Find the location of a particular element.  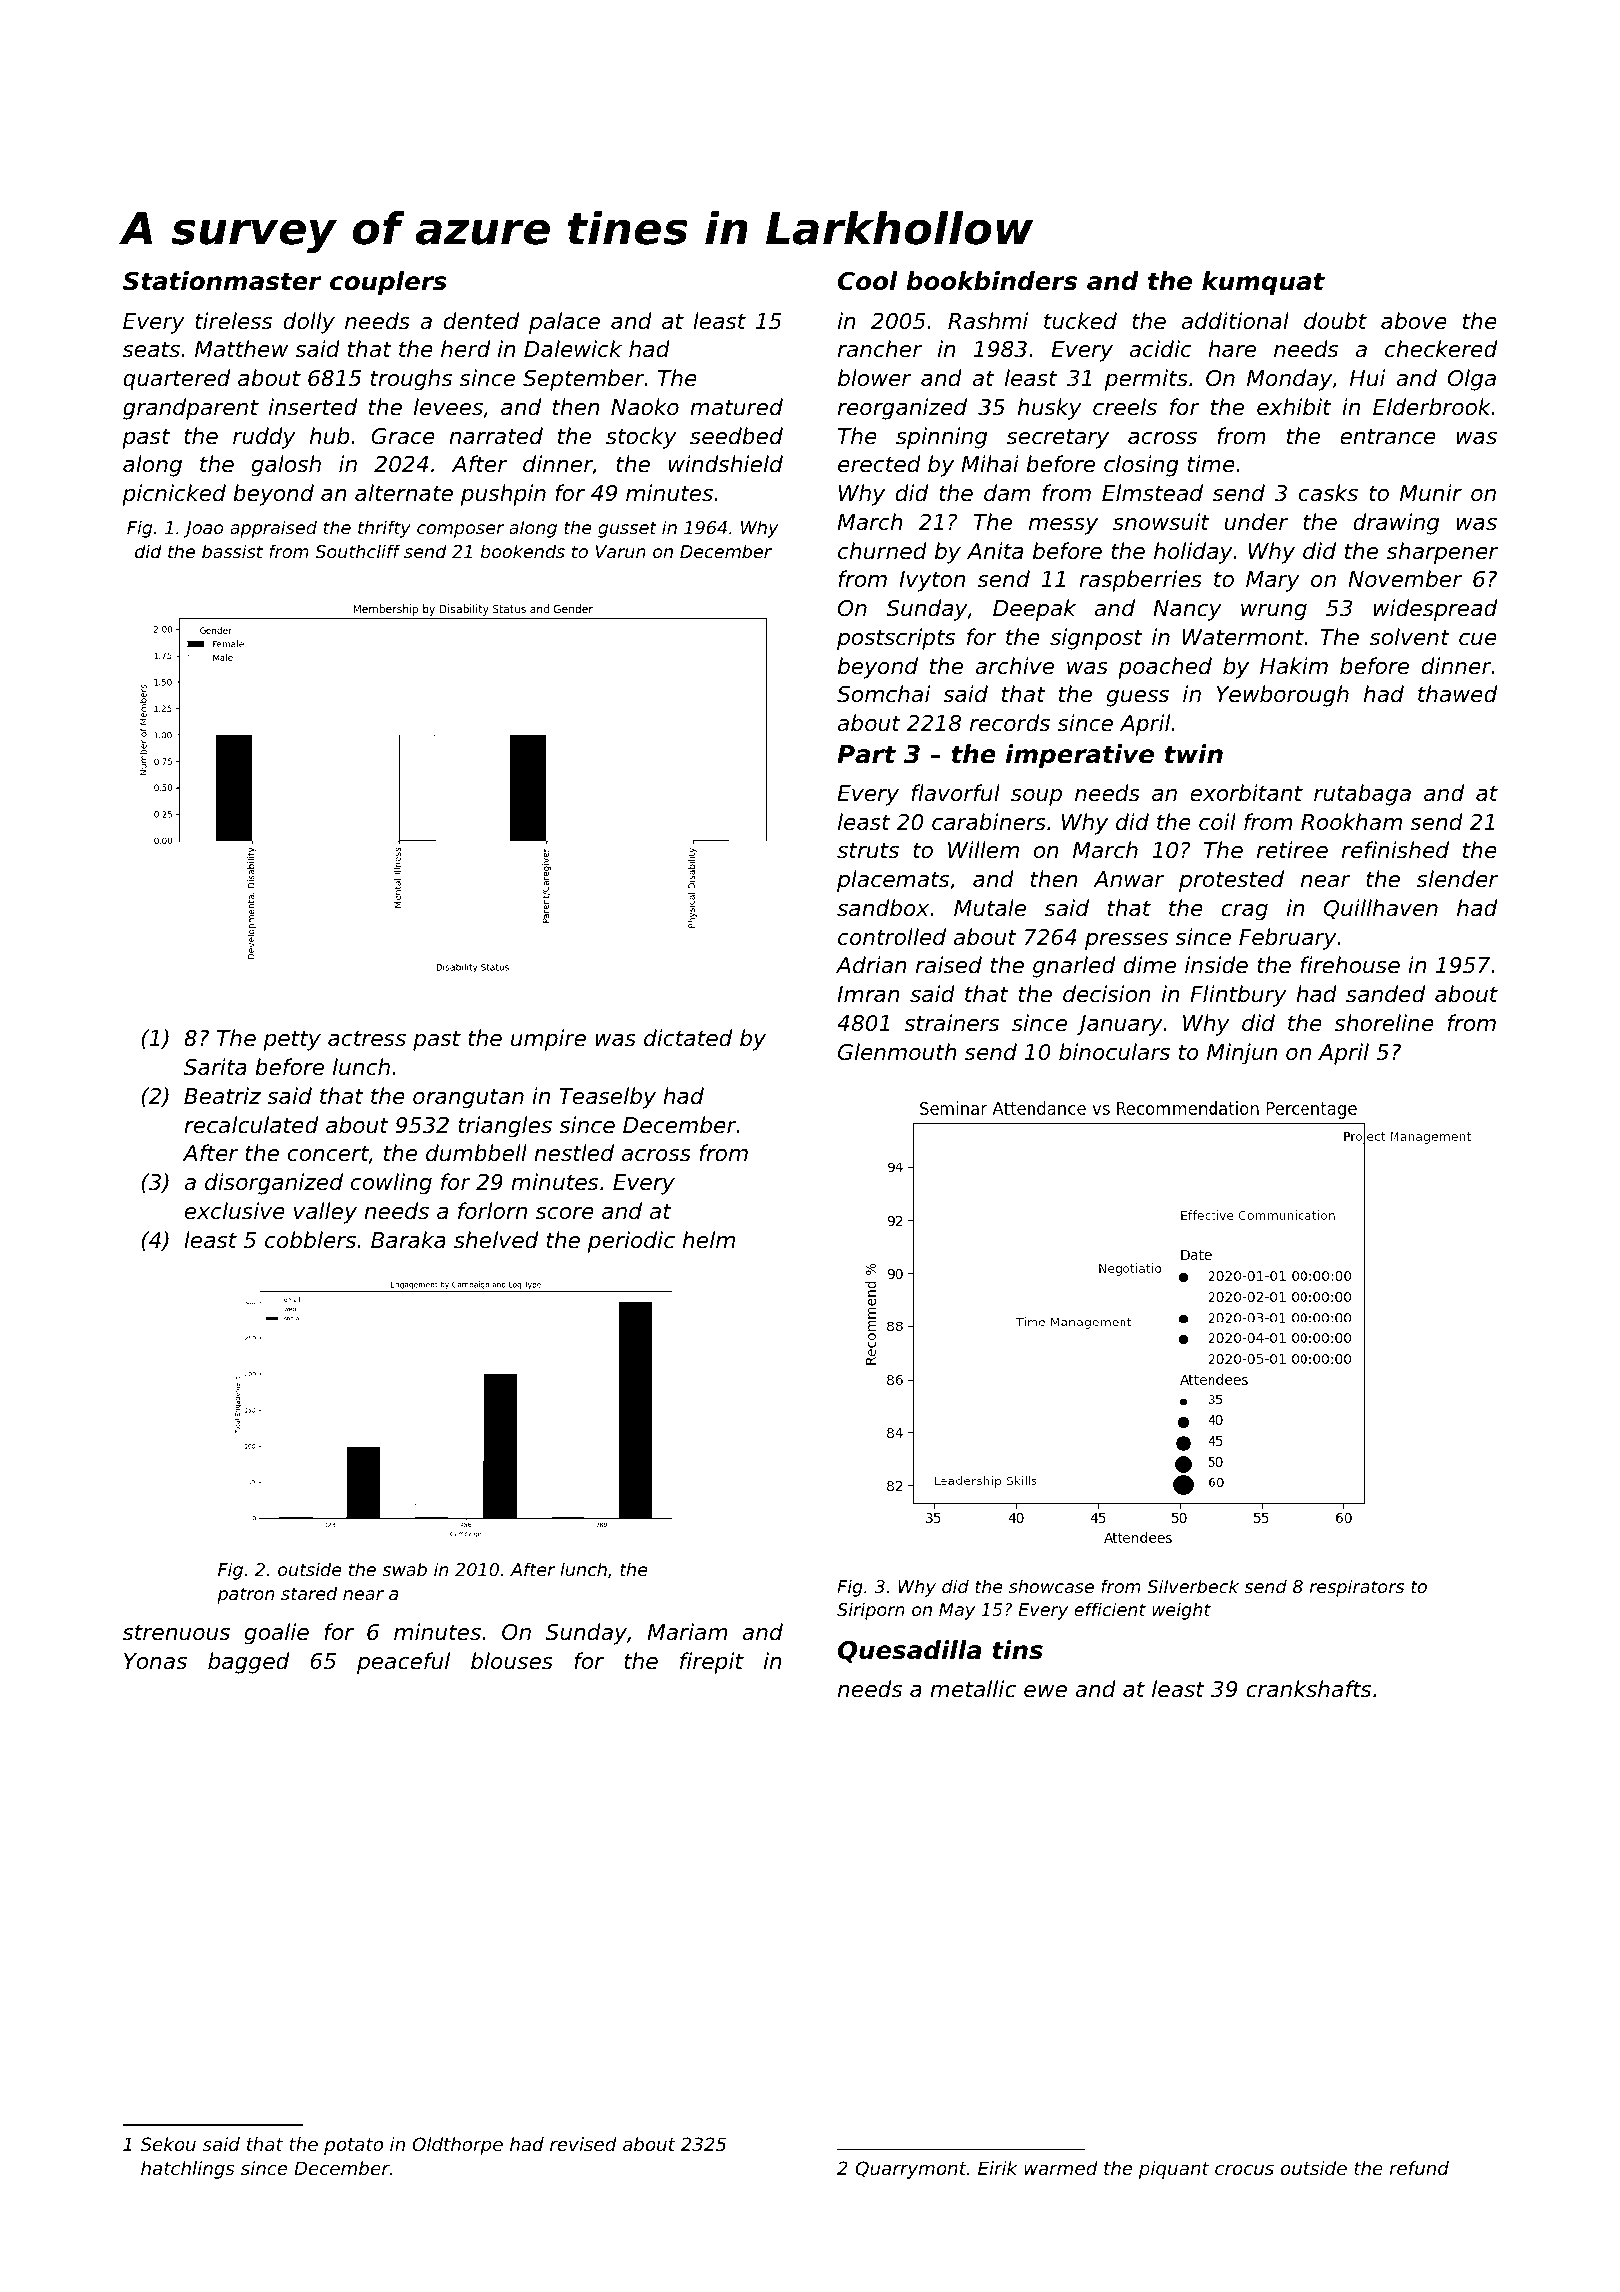

respirators is located at coordinates (1356, 1588).
